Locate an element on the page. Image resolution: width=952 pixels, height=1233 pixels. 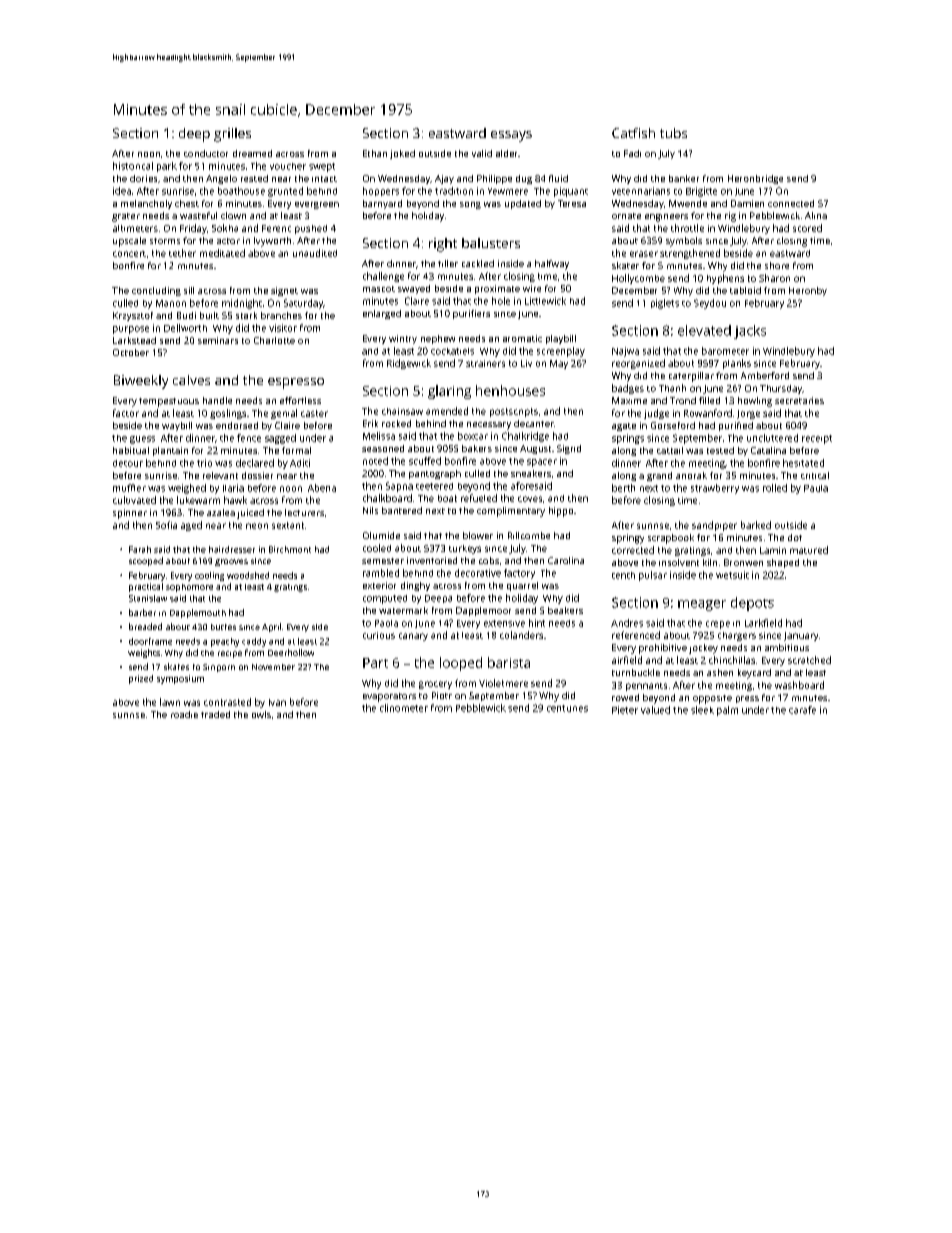
bakers is located at coordinates (477, 448).
